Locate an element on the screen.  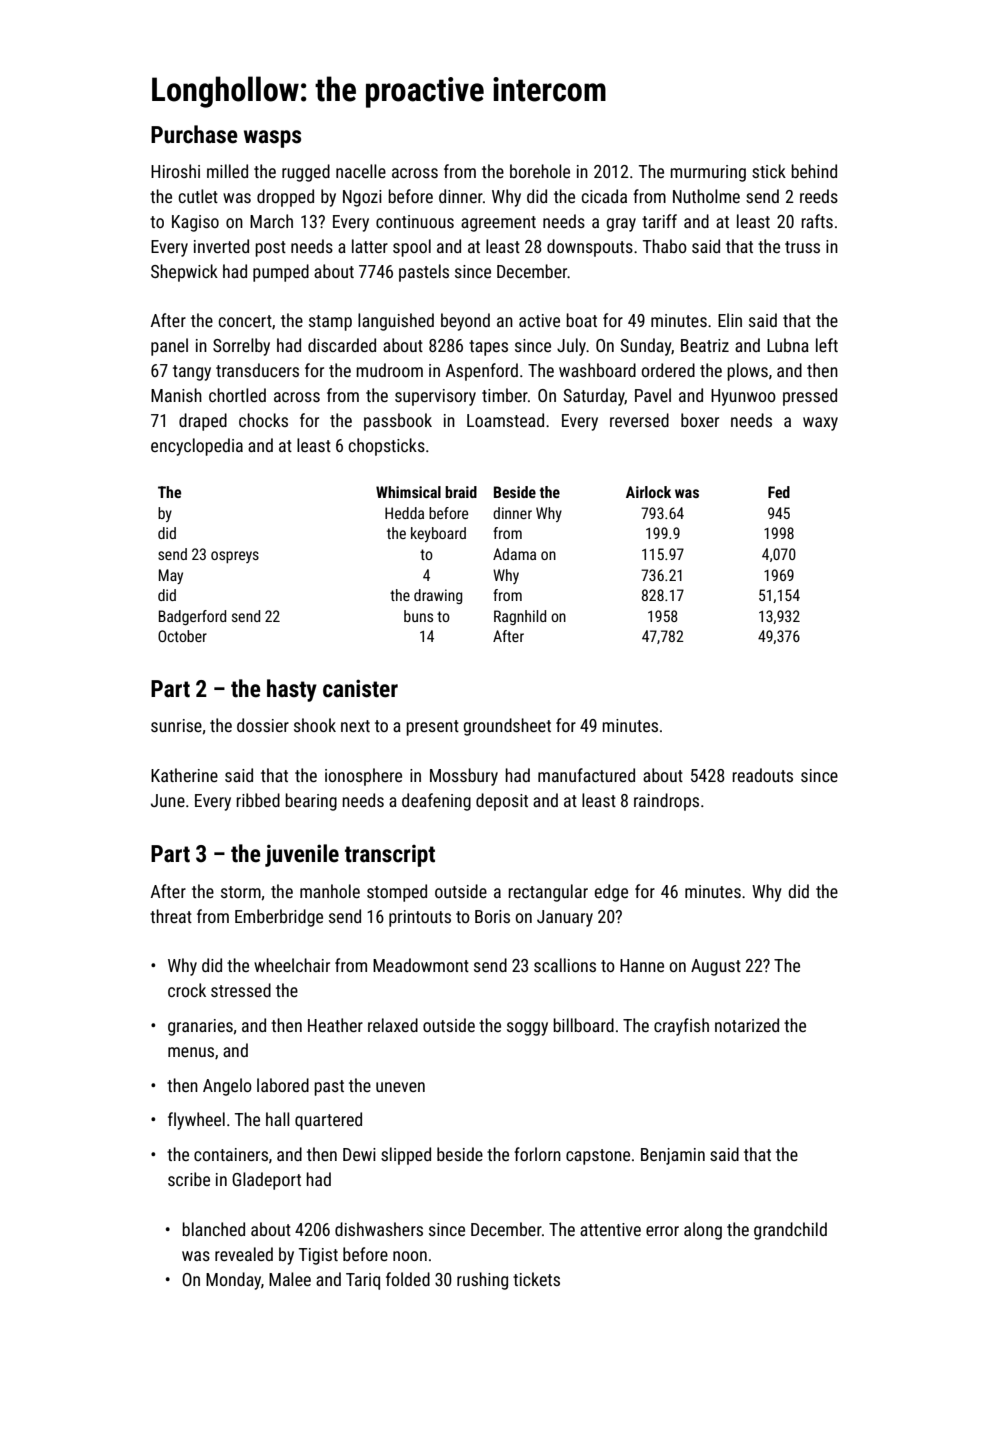
pressed is located at coordinates (810, 397).
